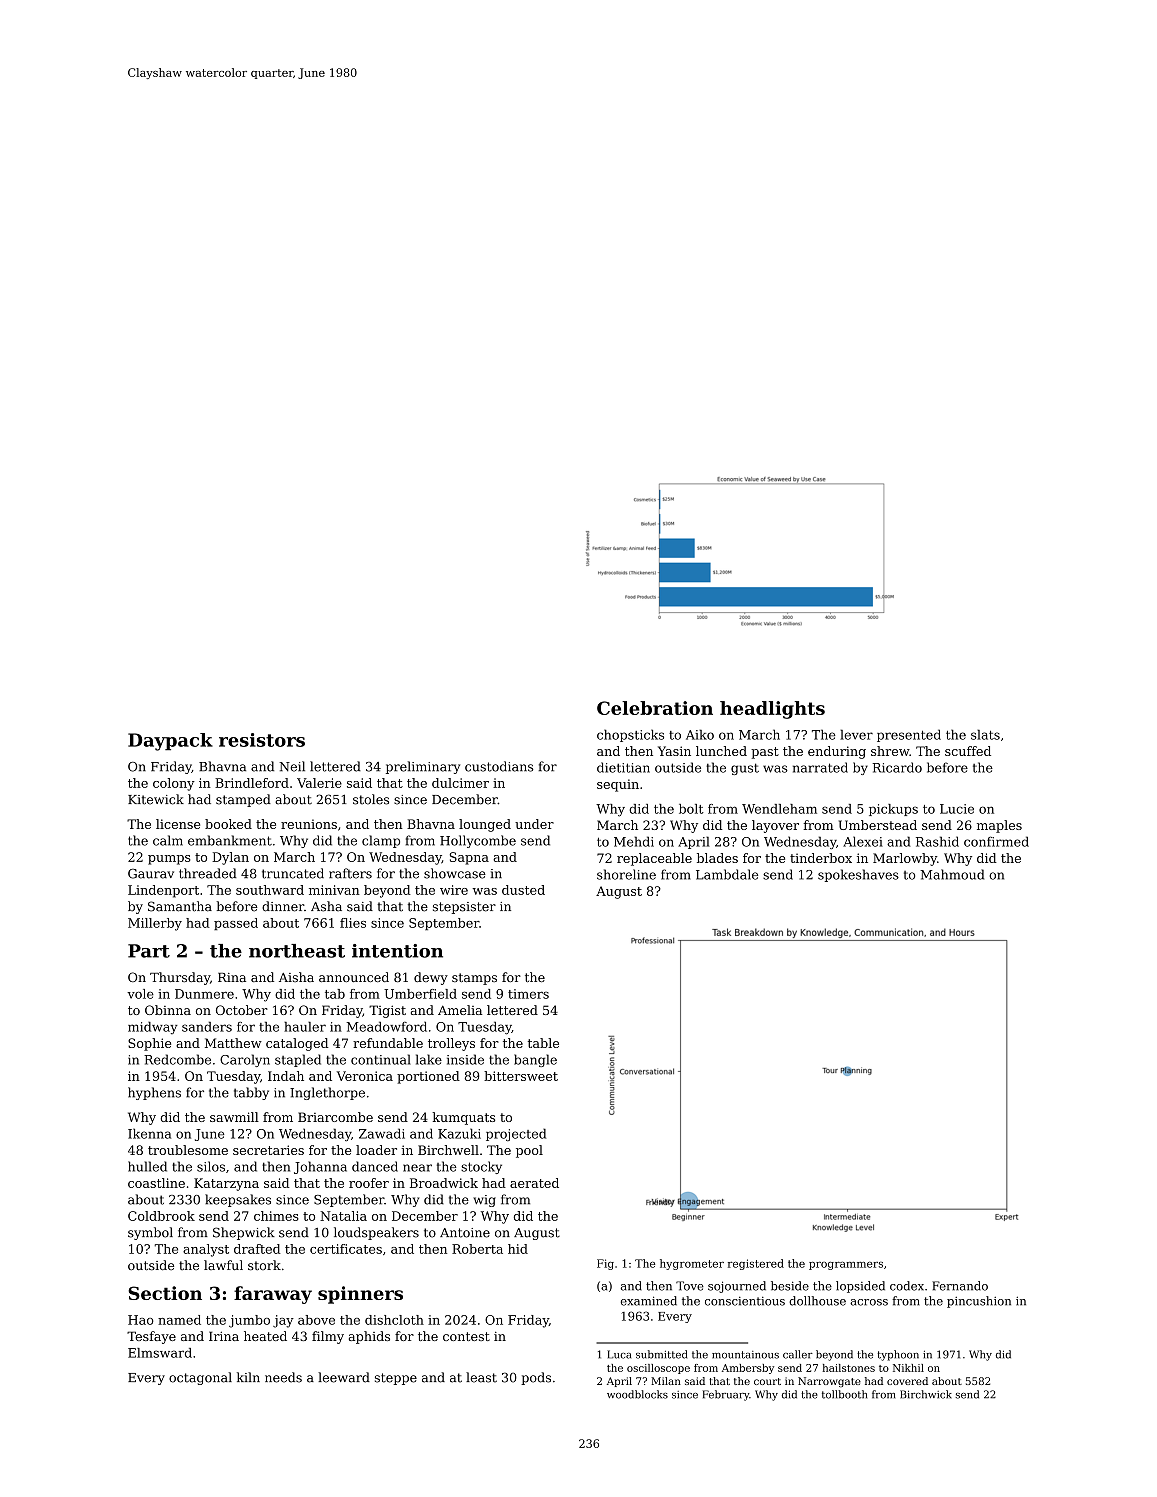 This screenshot has height=1497, width=1157. I want to click on resistors, so click(262, 740).
